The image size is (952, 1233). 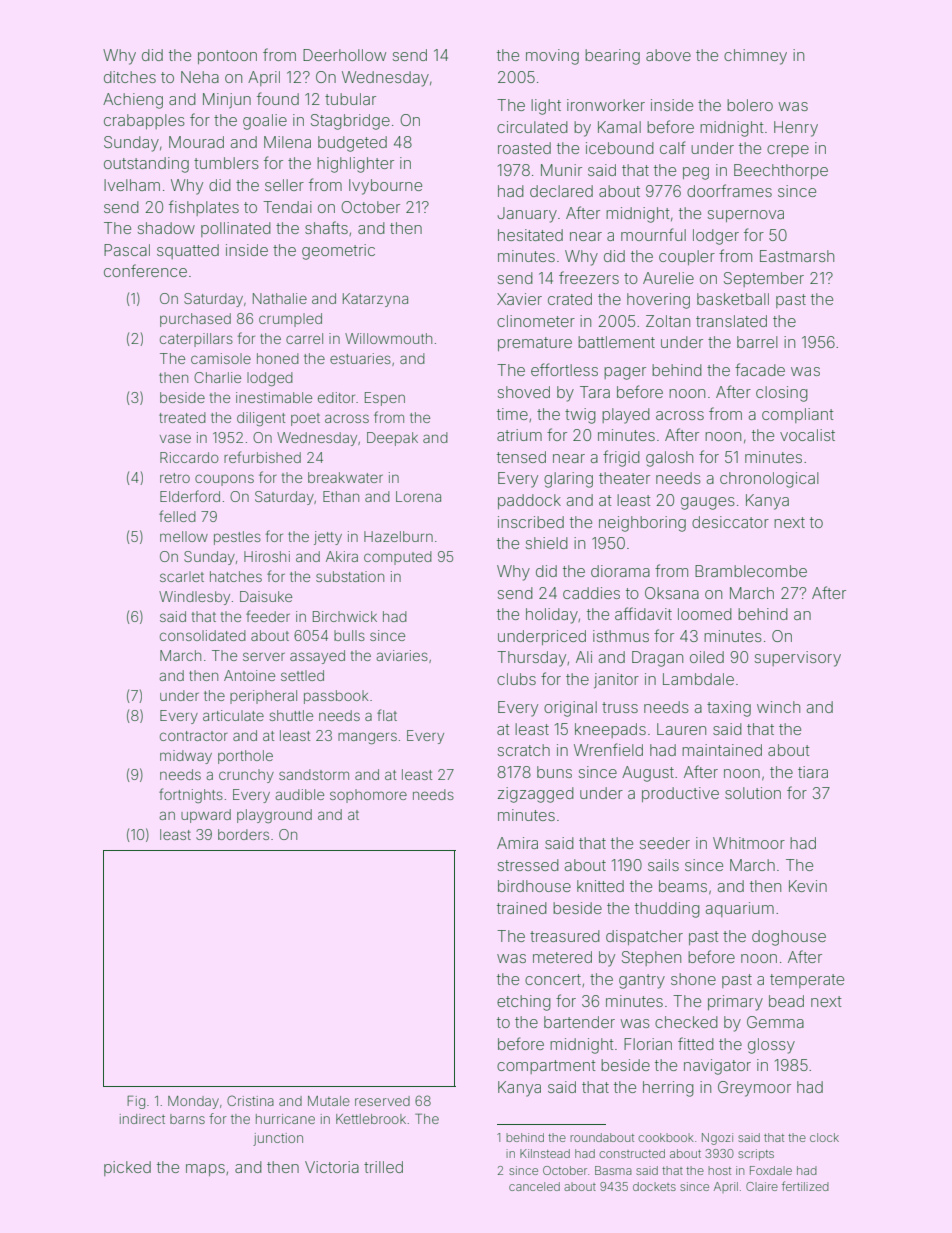 I want to click on Lorena, so click(x=418, y=496).
